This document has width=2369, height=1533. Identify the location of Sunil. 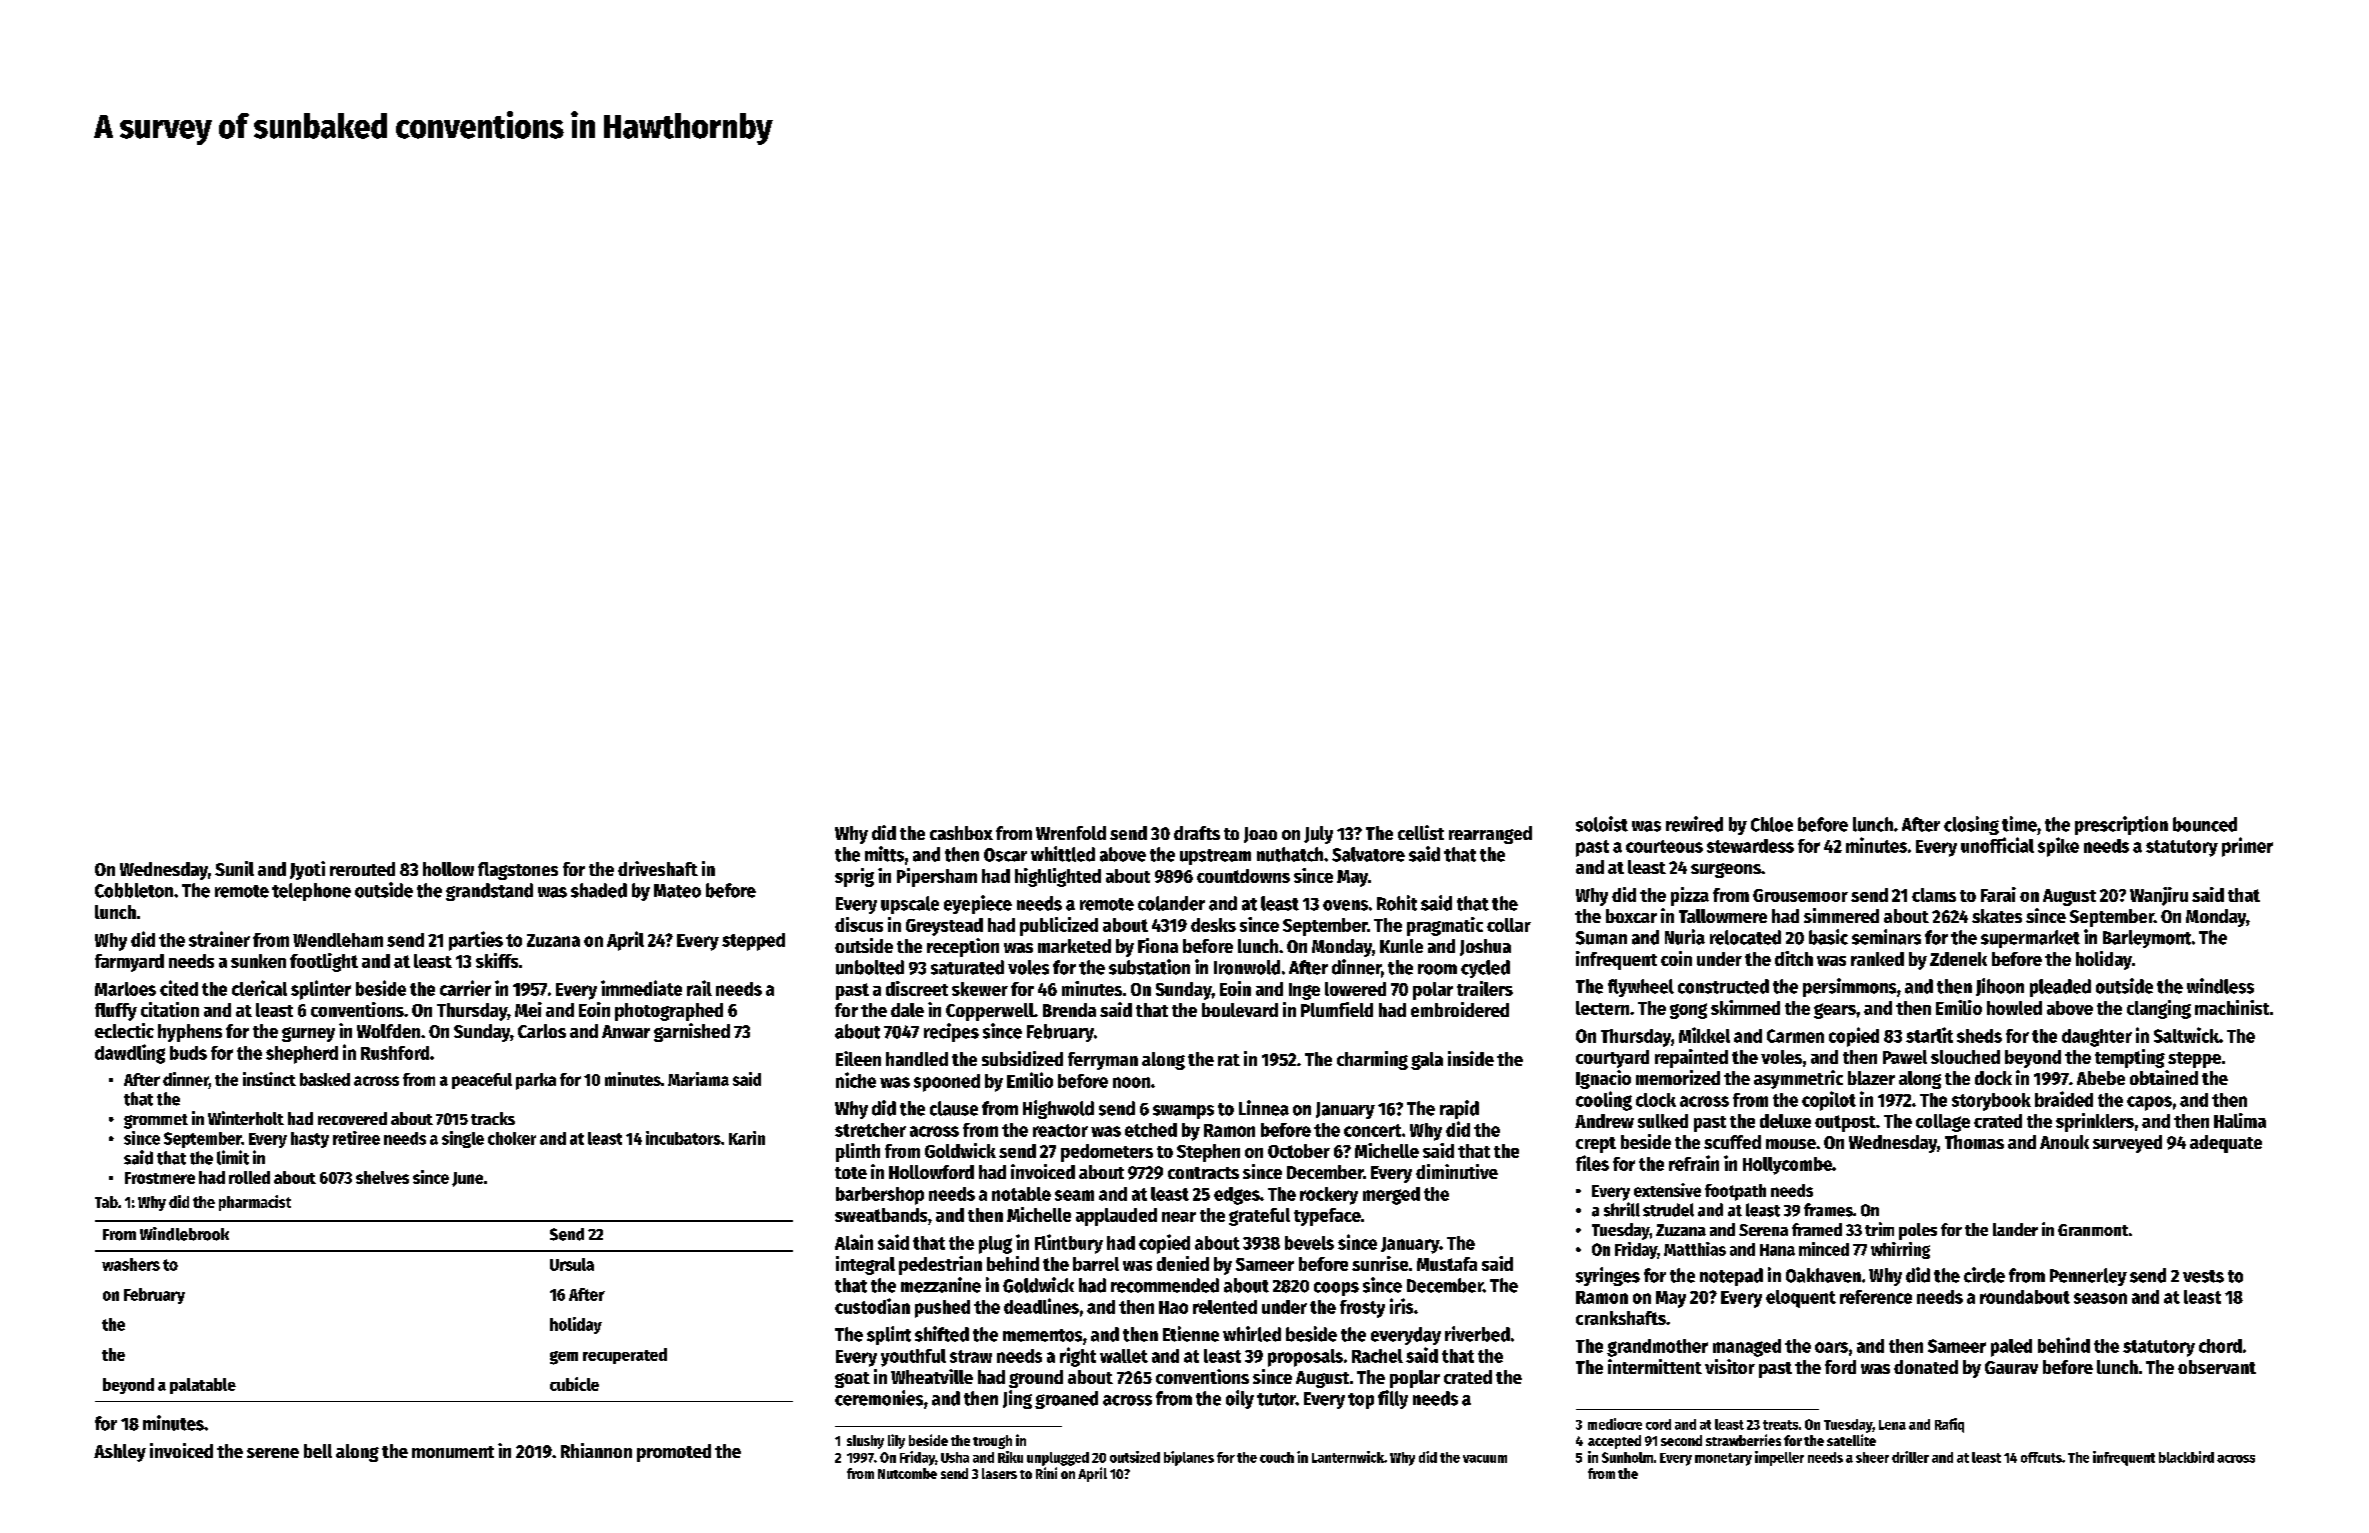
(234, 868).
